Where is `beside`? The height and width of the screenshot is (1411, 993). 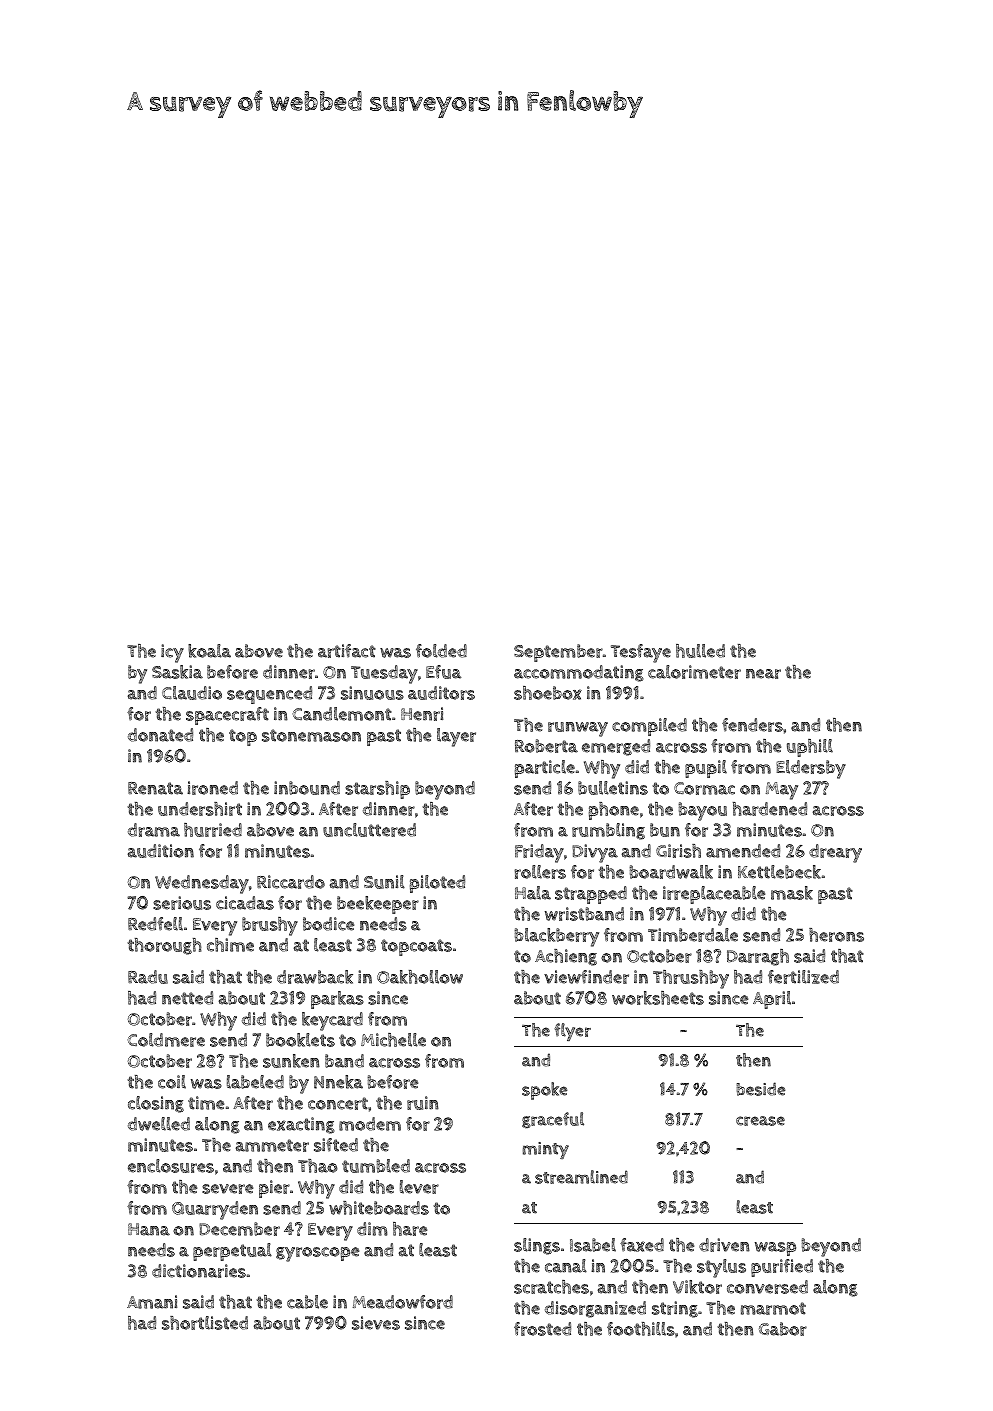
beside is located at coordinates (760, 1089).
